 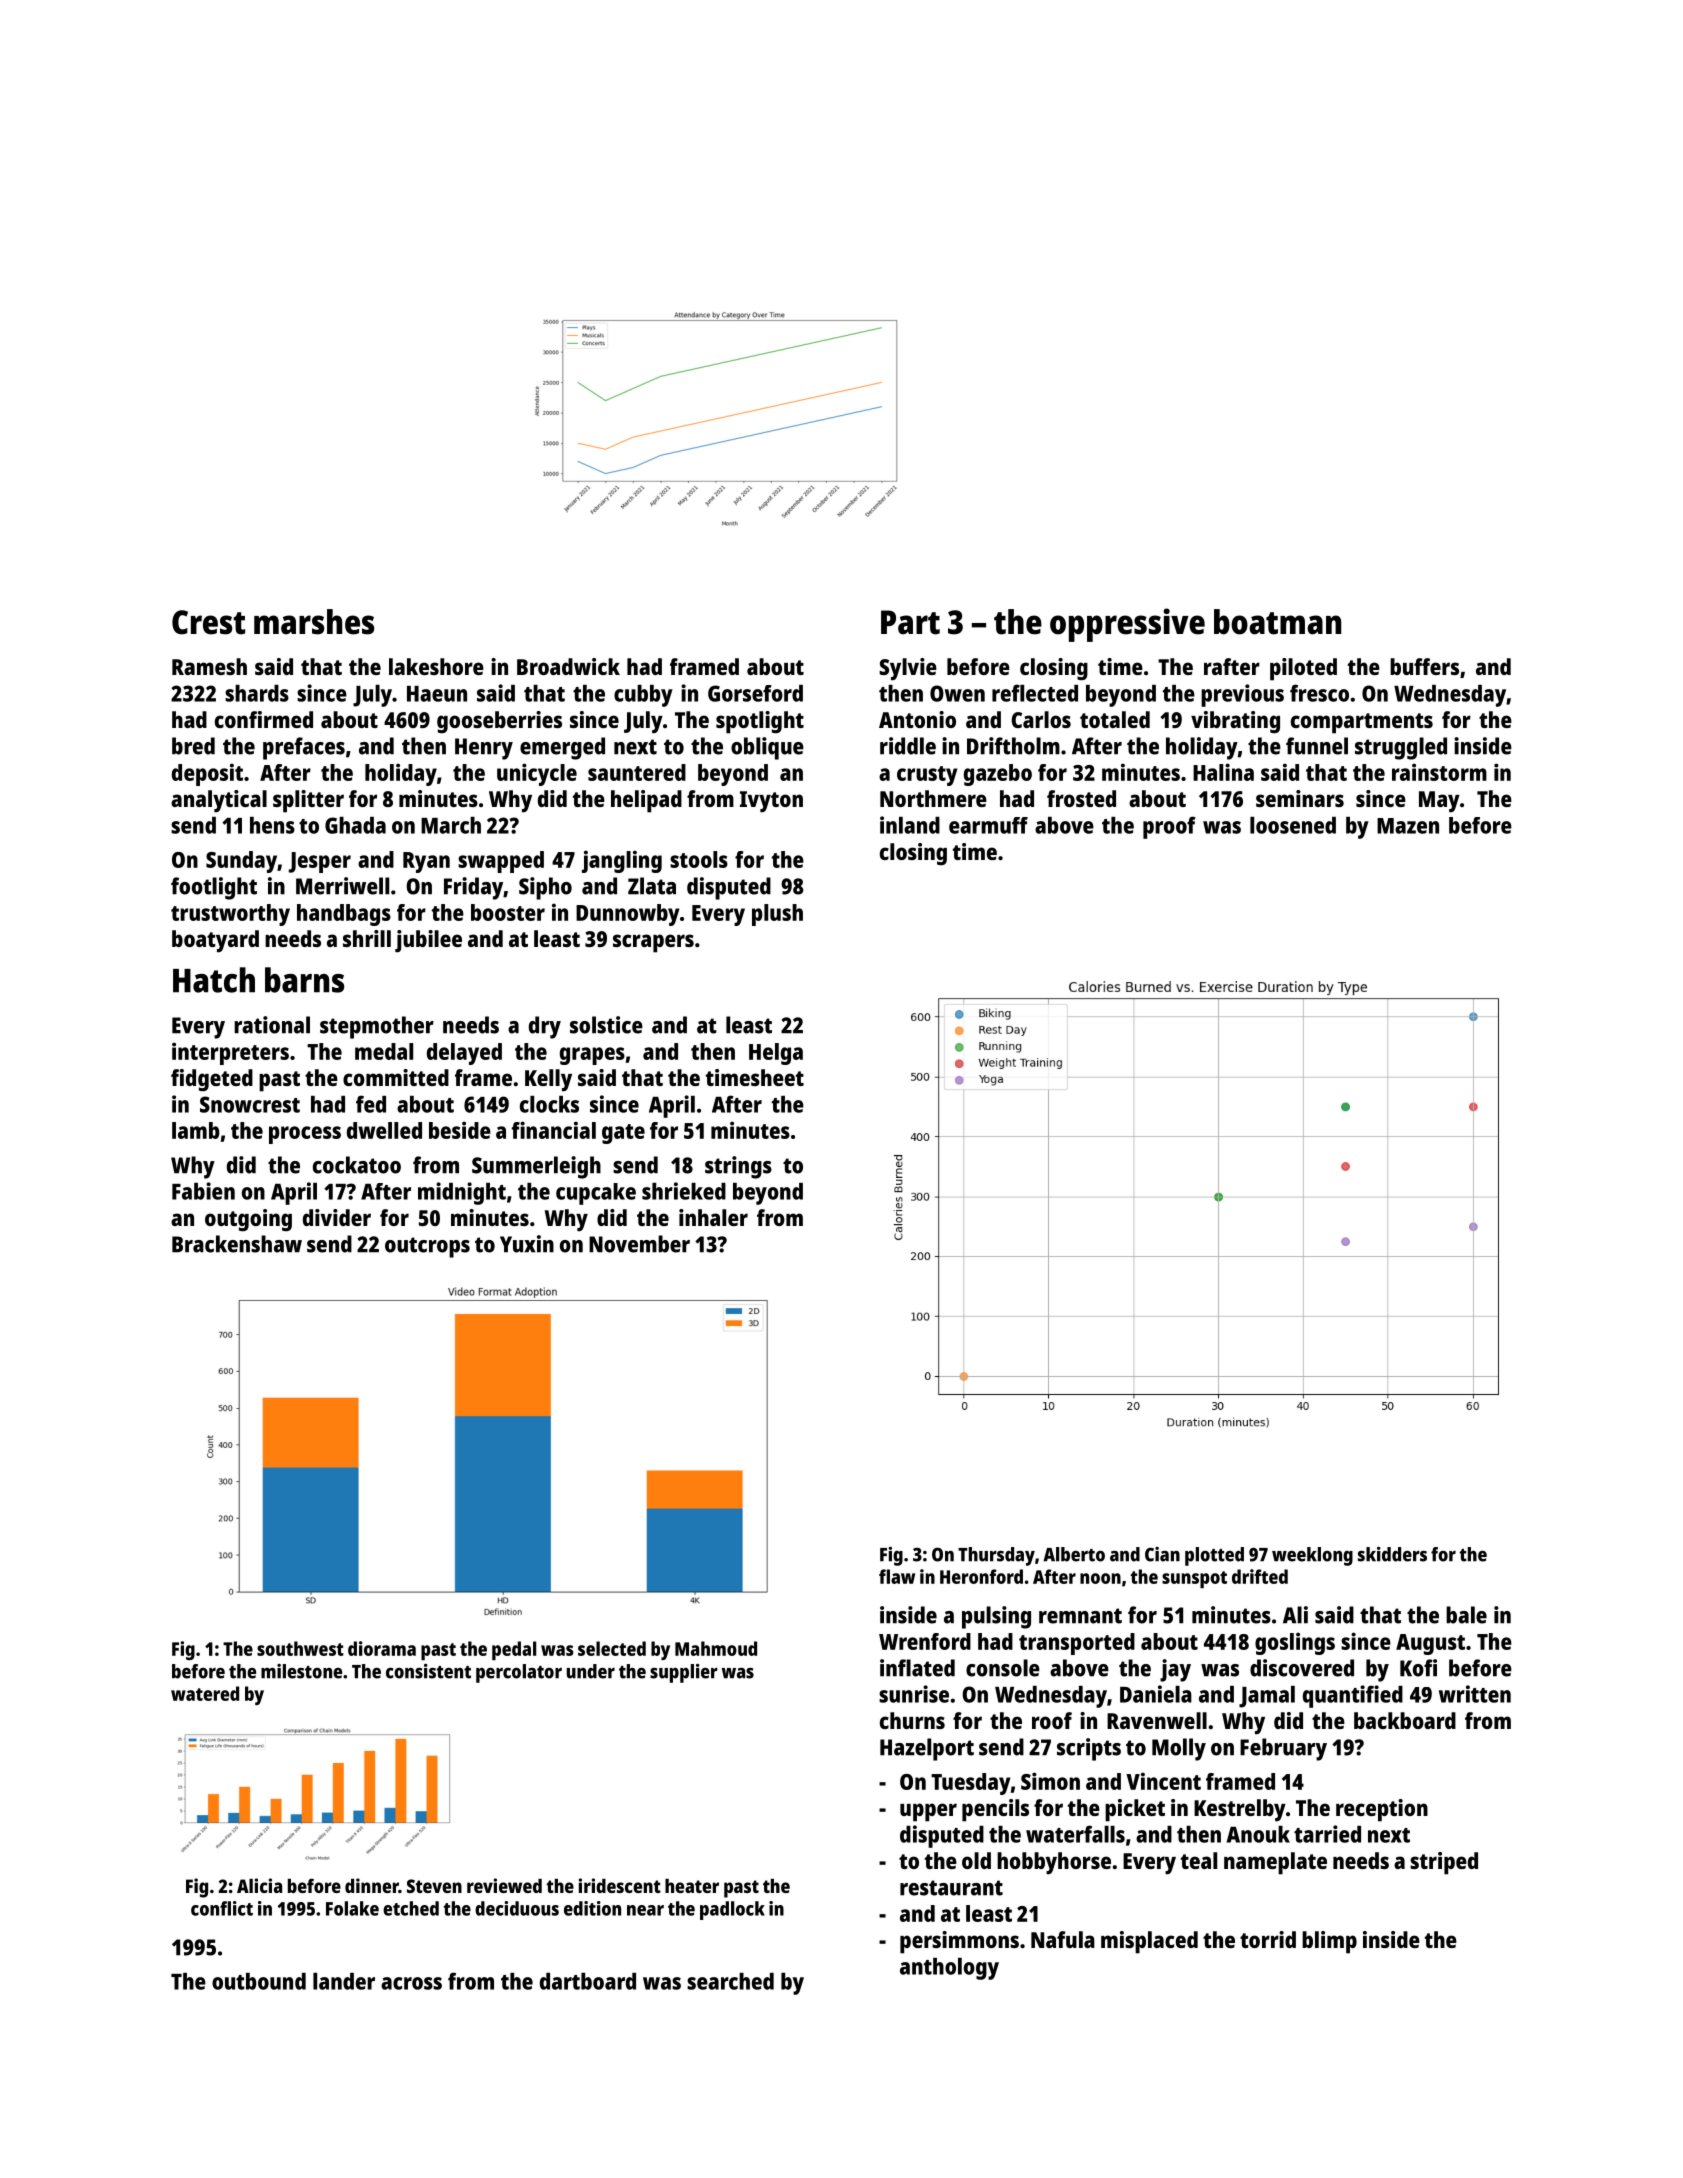 I want to click on lakeshore, so click(x=436, y=666).
